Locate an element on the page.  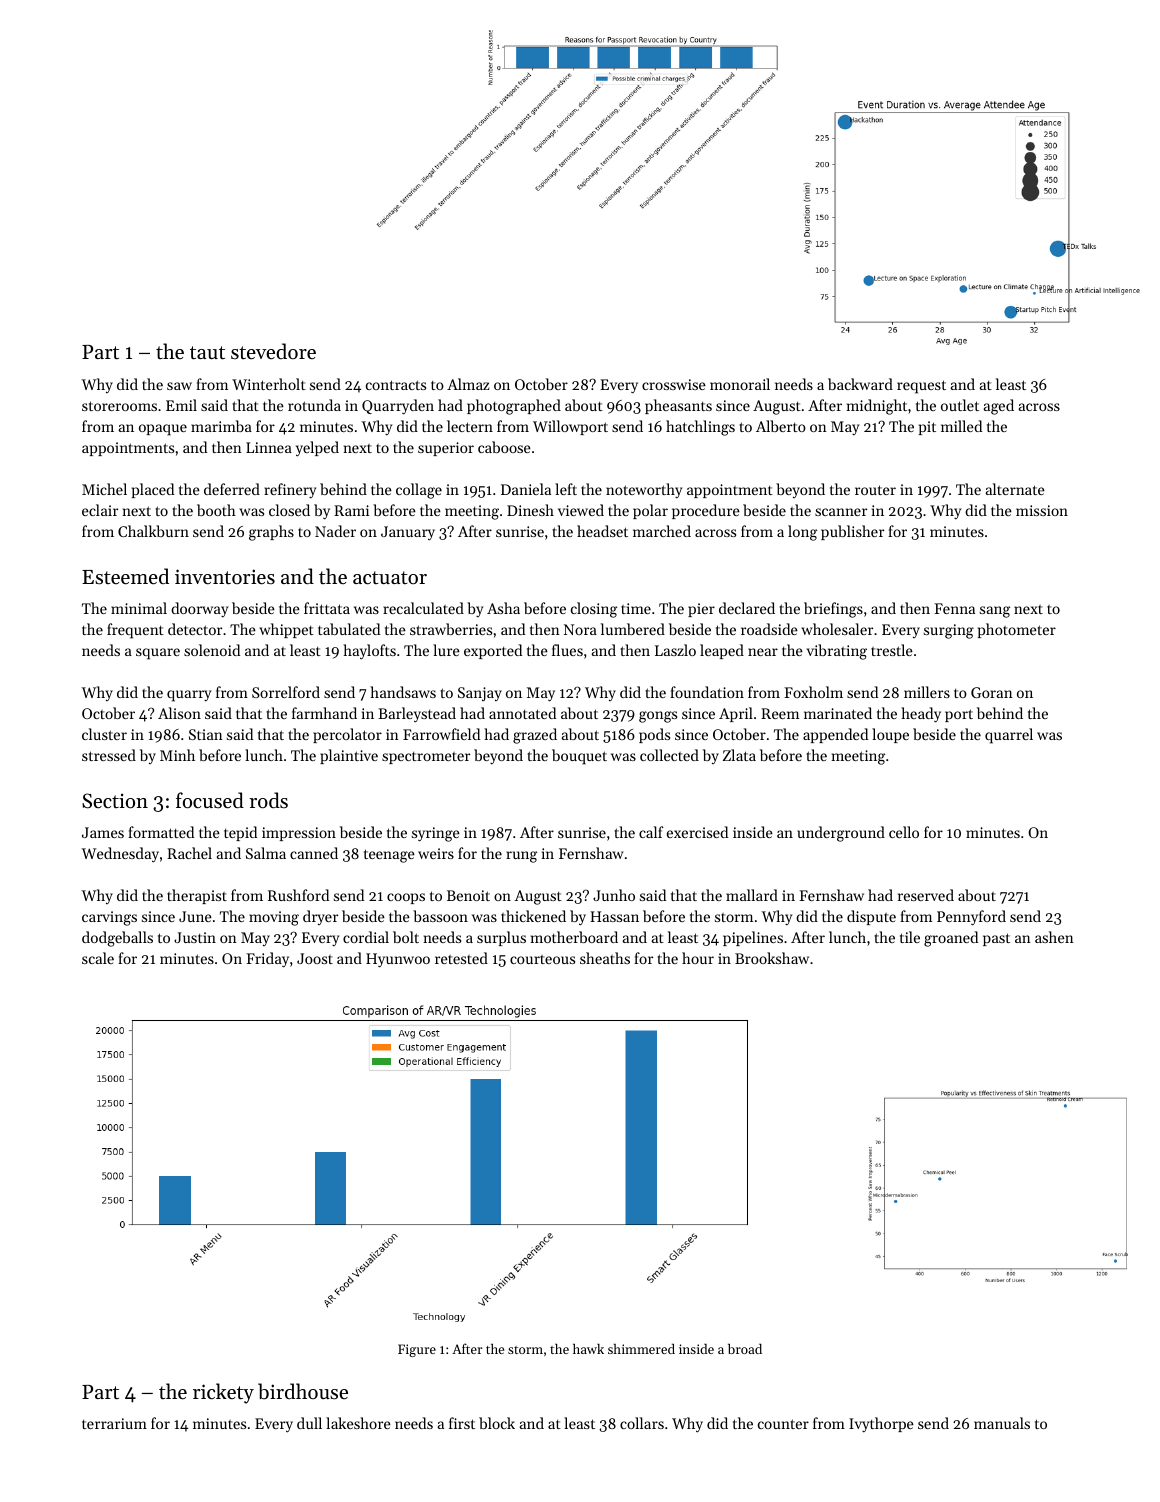
Dinesh is located at coordinates (530, 510).
